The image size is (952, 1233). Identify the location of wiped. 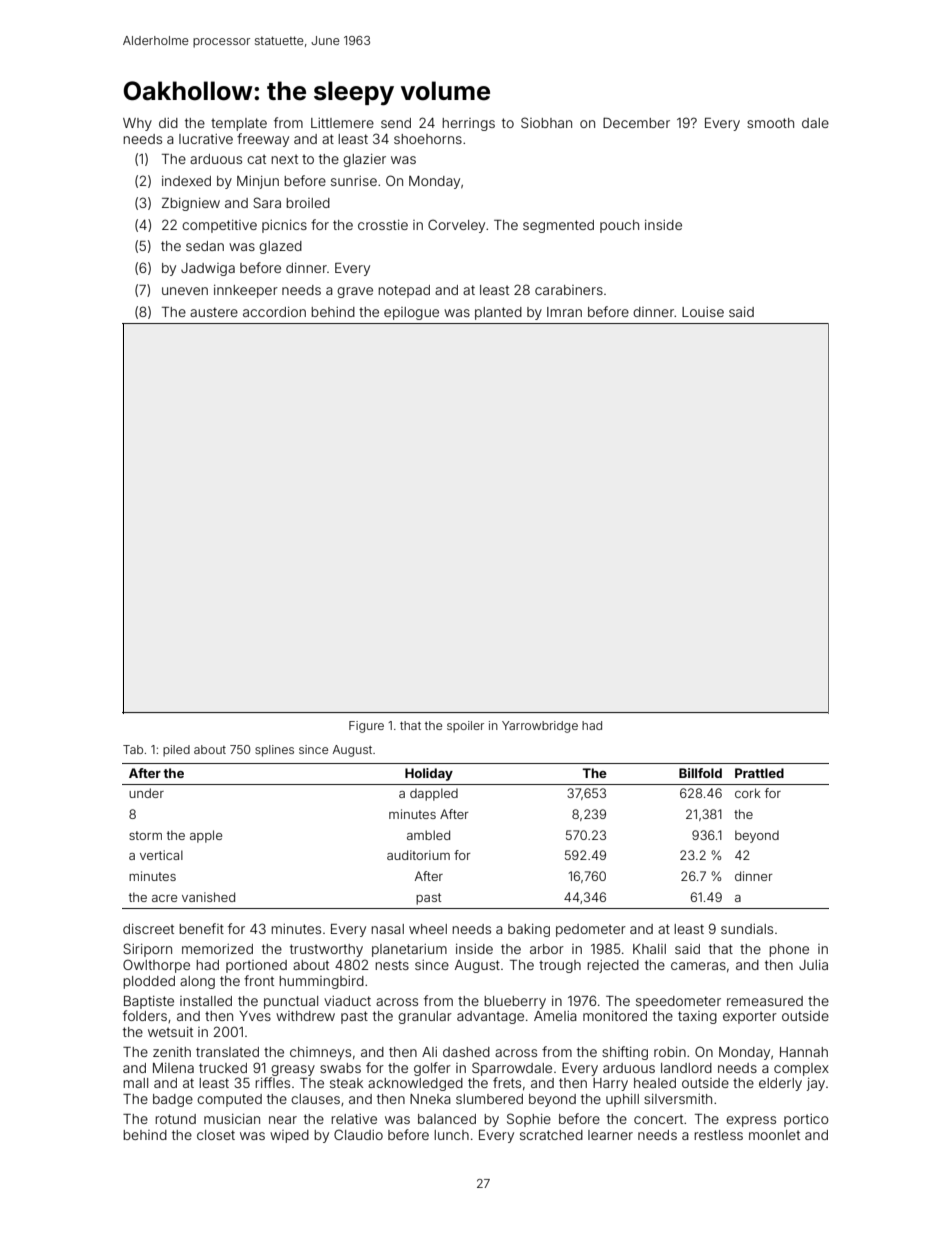
(289, 1136).
